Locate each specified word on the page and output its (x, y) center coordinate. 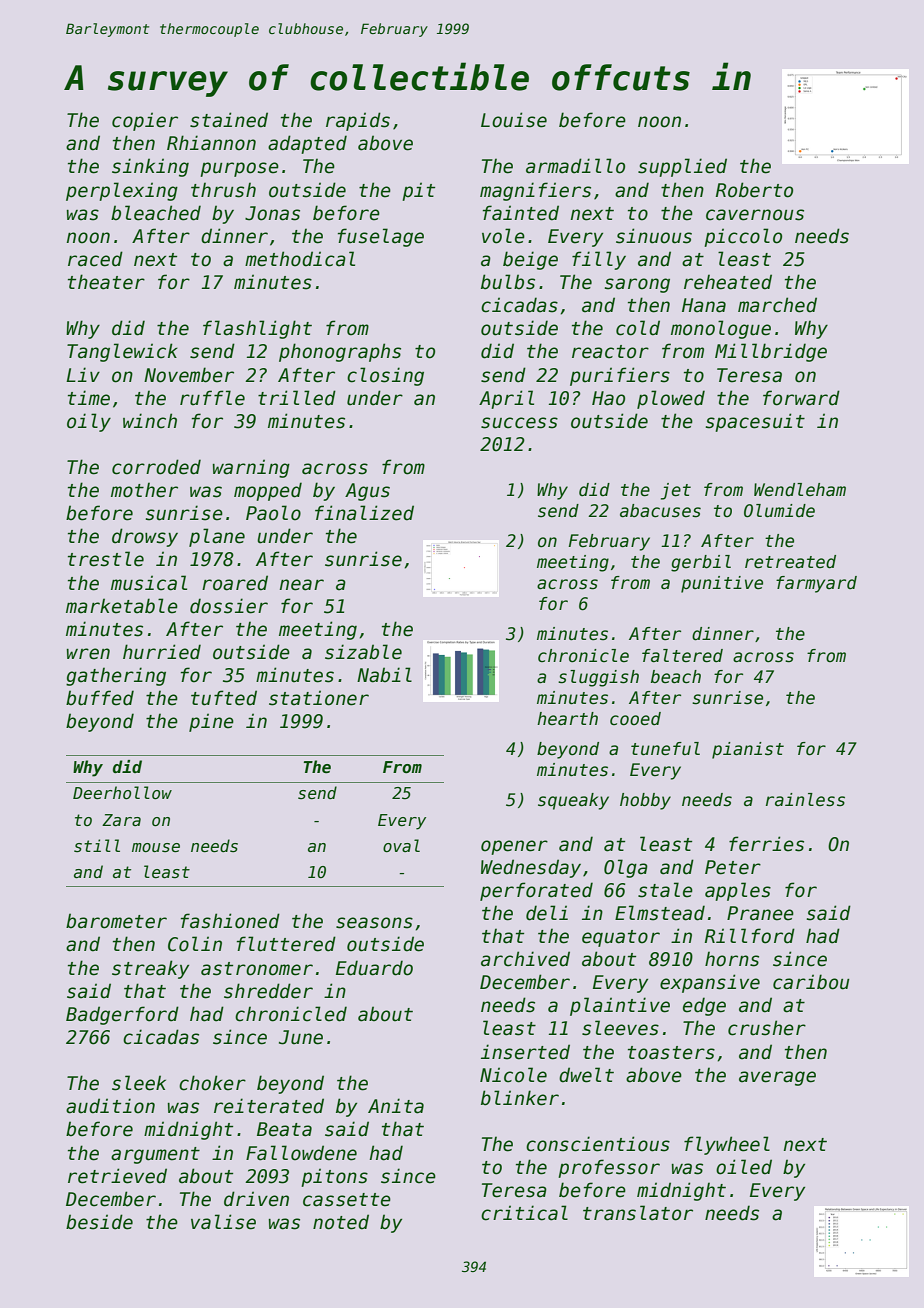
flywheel (727, 1145)
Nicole (513, 1075)
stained (229, 120)
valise (223, 1222)
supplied (682, 167)
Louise (514, 120)
